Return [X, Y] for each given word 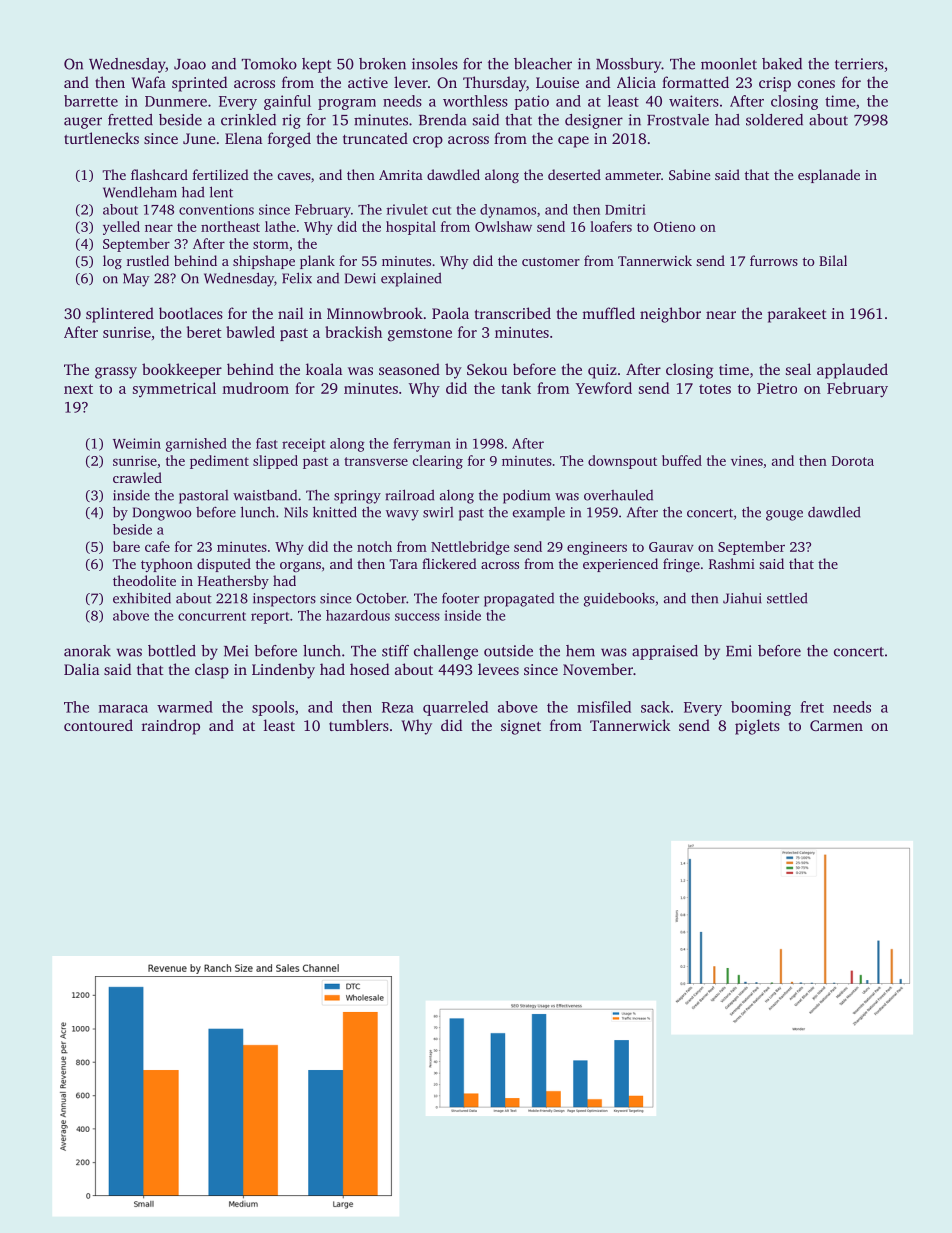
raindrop [171, 727]
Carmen [836, 725]
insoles [435, 64]
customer [551, 261]
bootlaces [191, 313]
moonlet [729, 64]
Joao [190, 64]
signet [521, 727]
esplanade [829, 176]
